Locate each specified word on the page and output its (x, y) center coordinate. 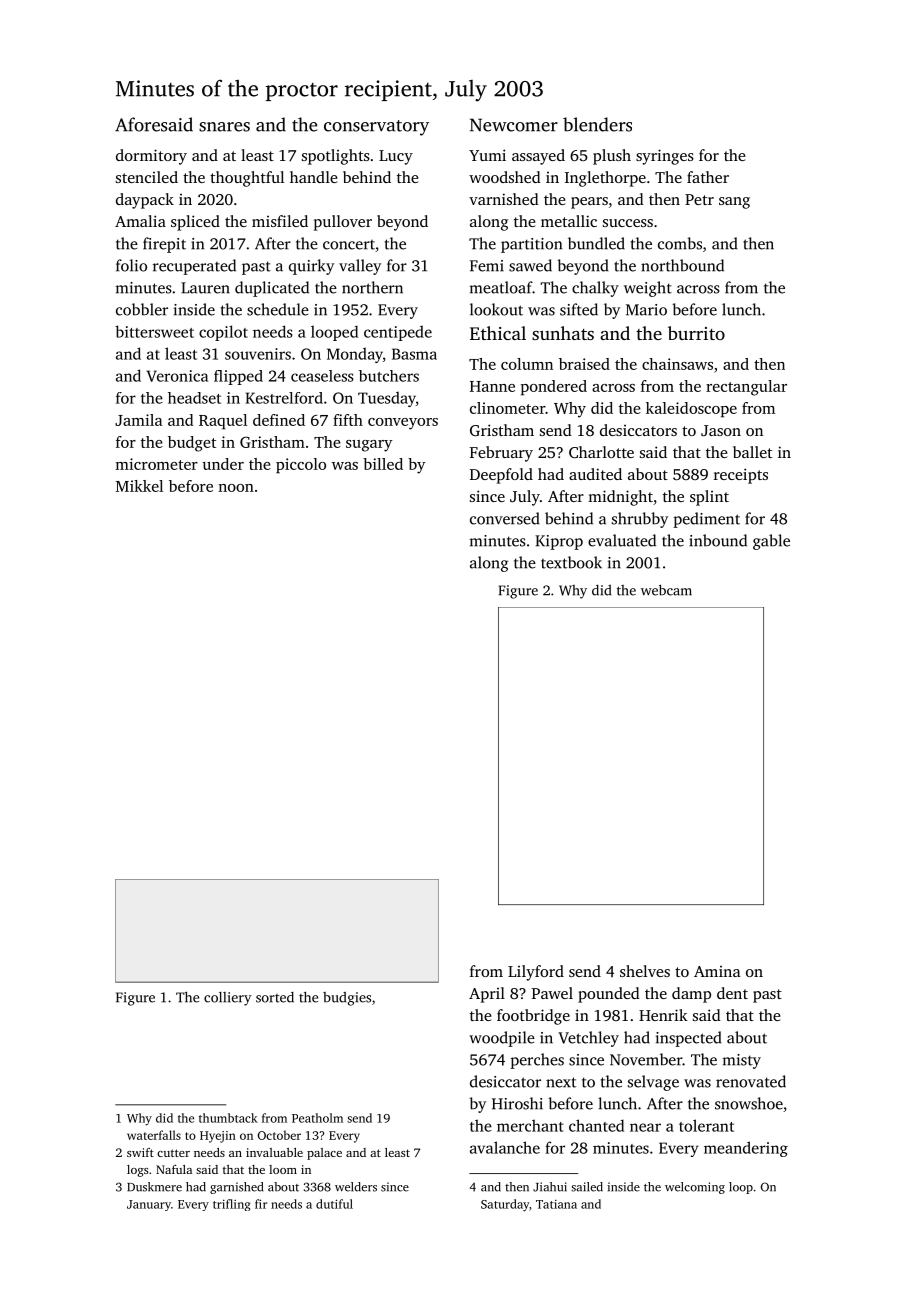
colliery (228, 999)
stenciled (147, 177)
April (487, 995)
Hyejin (218, 1137)
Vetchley (588, 1039)
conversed (505, 518)
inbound (718, 540)
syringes (665, 157)
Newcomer (514, 125)
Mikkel (139, 486)
